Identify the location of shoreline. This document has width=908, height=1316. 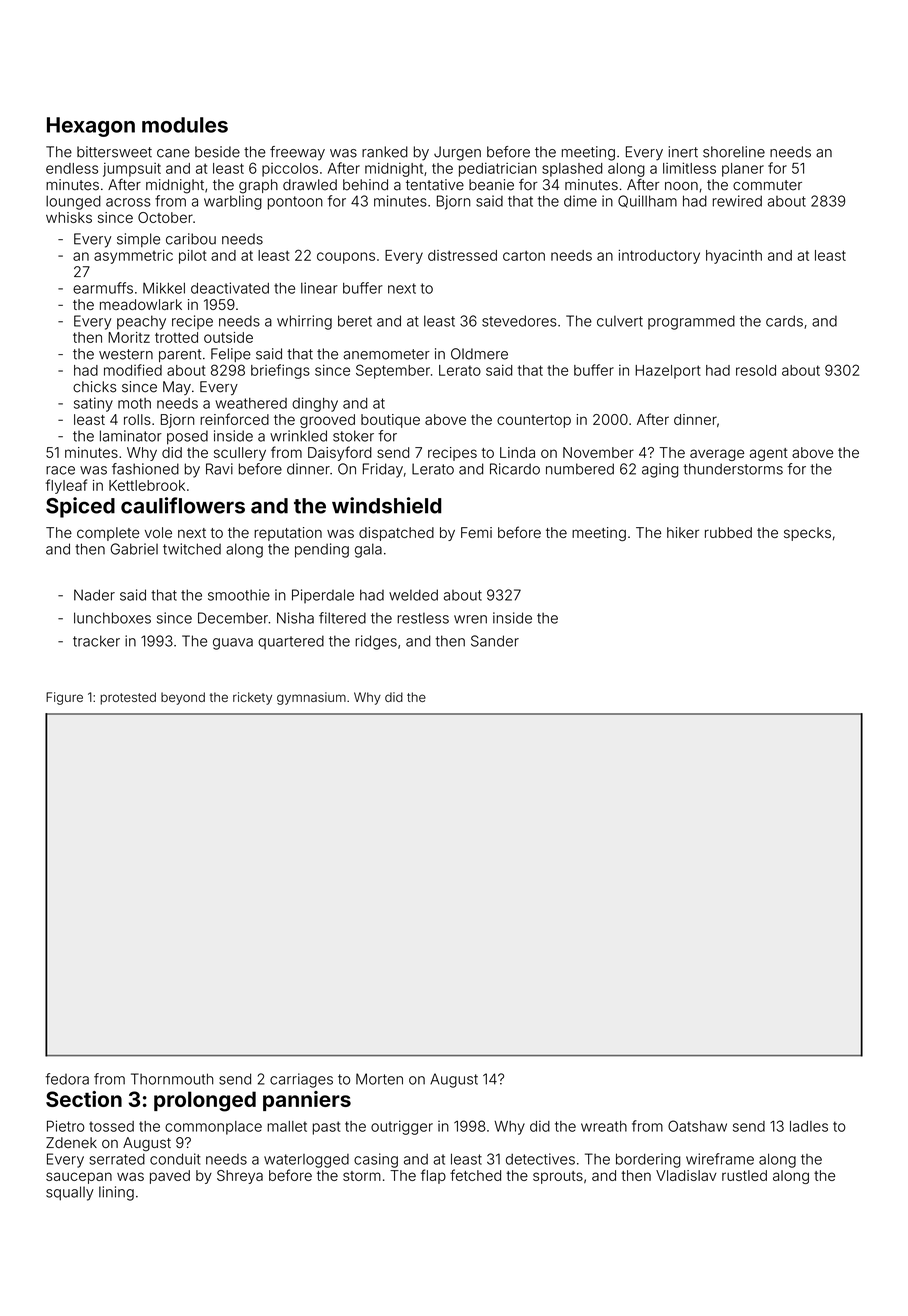
(734, 152).
